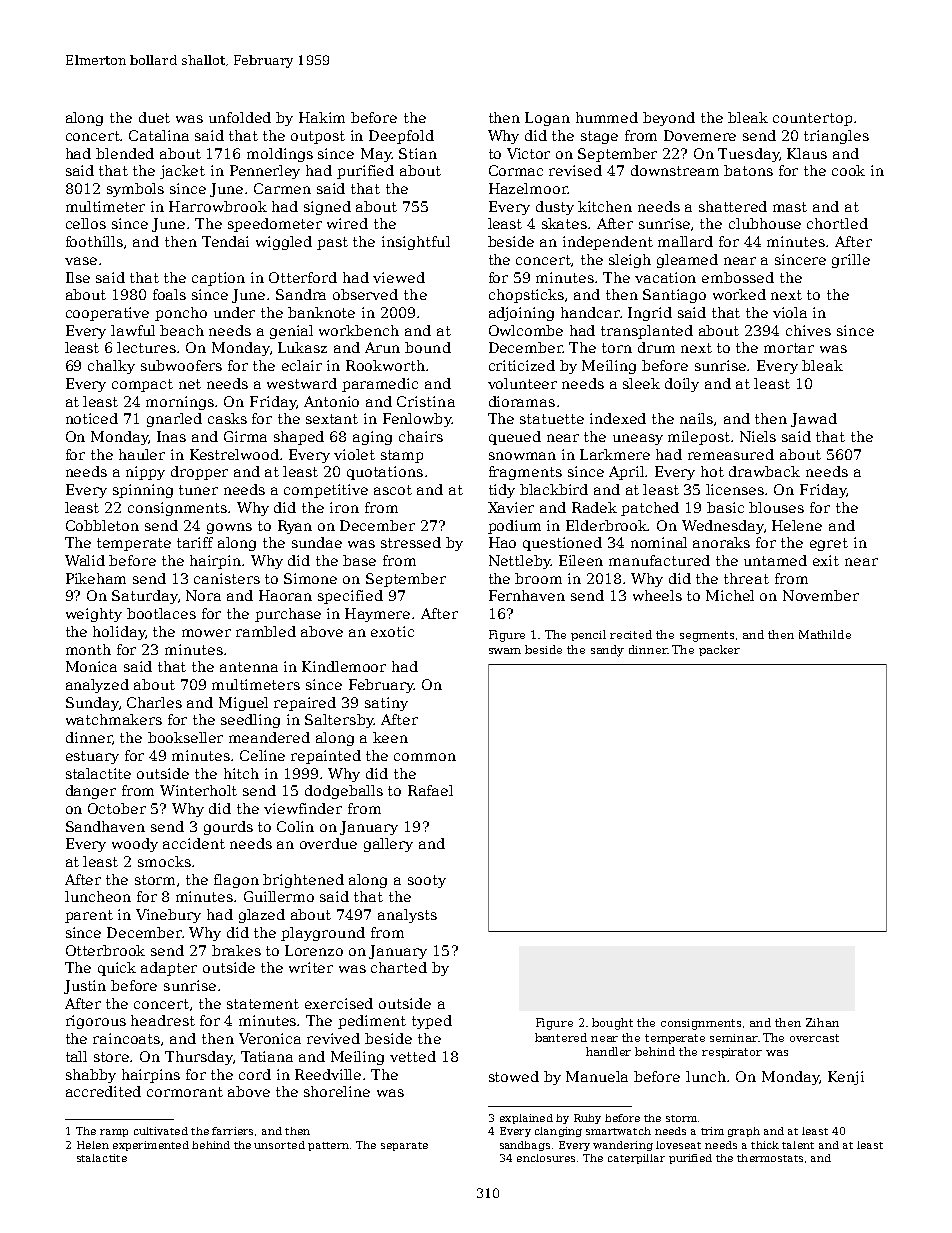  I want to click on unfolded, so click(240, 117).
